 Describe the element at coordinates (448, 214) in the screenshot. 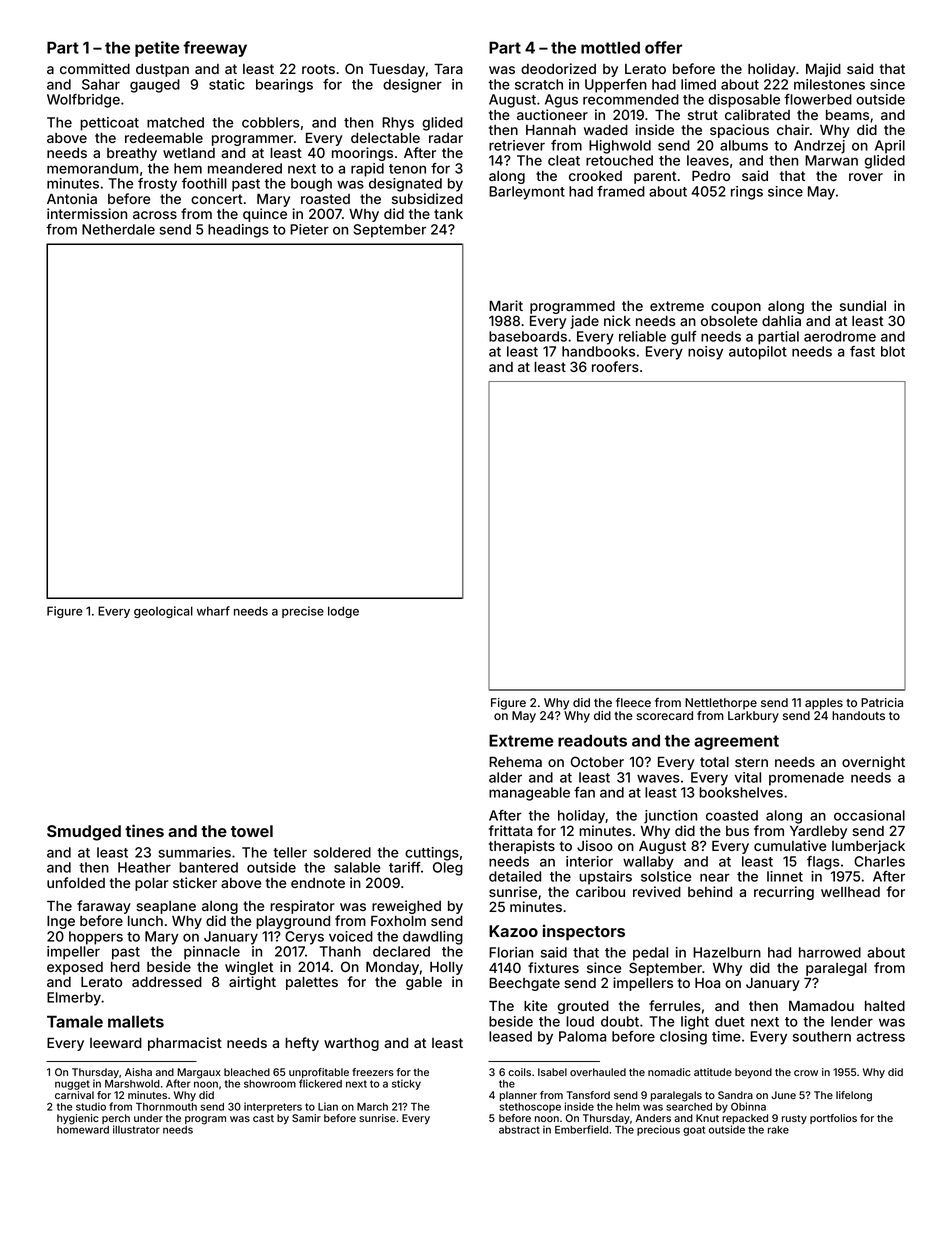

I see `tank` at that location.
